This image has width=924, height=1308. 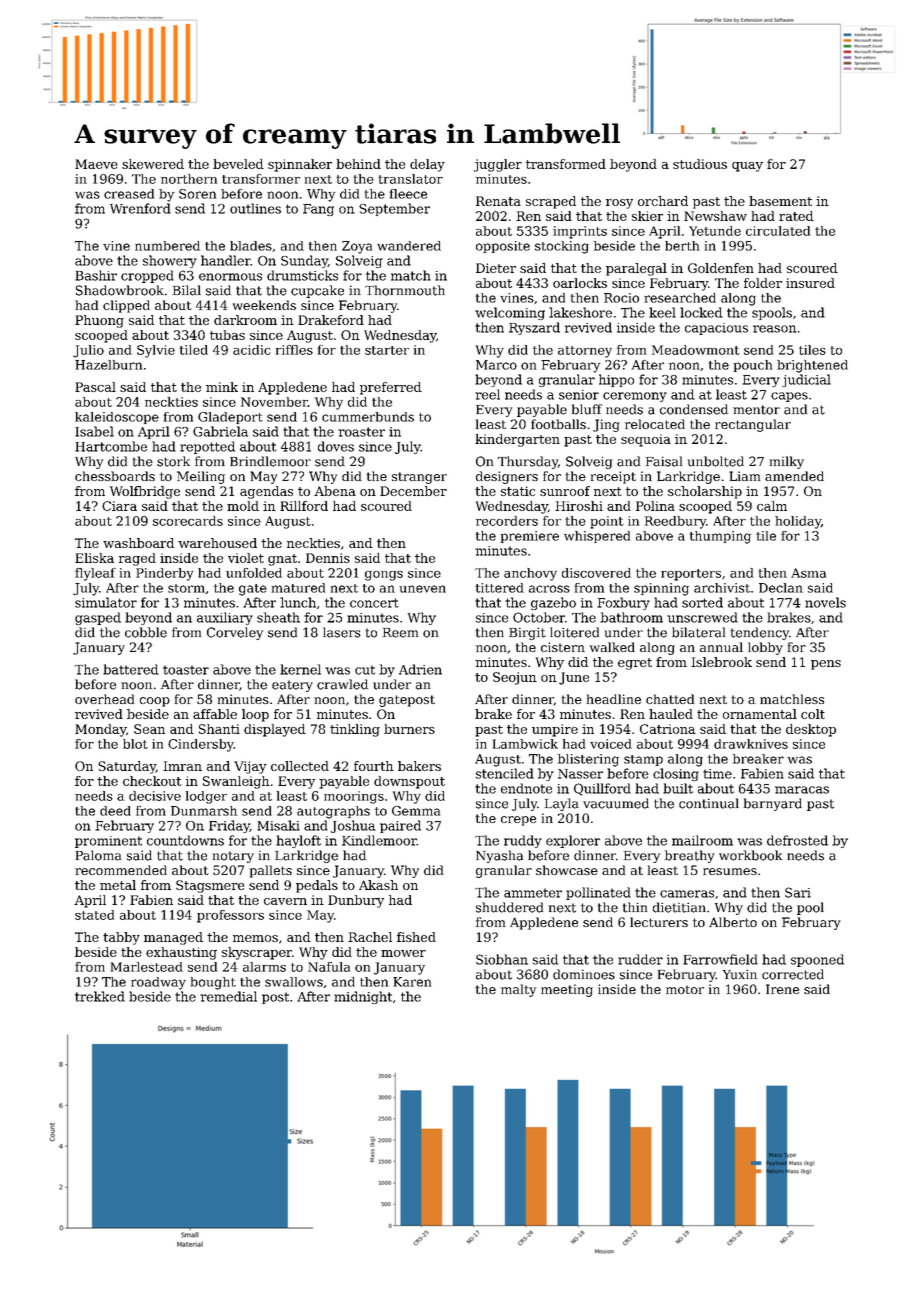 I want to click on attorney, so click(x=585, y=352).
